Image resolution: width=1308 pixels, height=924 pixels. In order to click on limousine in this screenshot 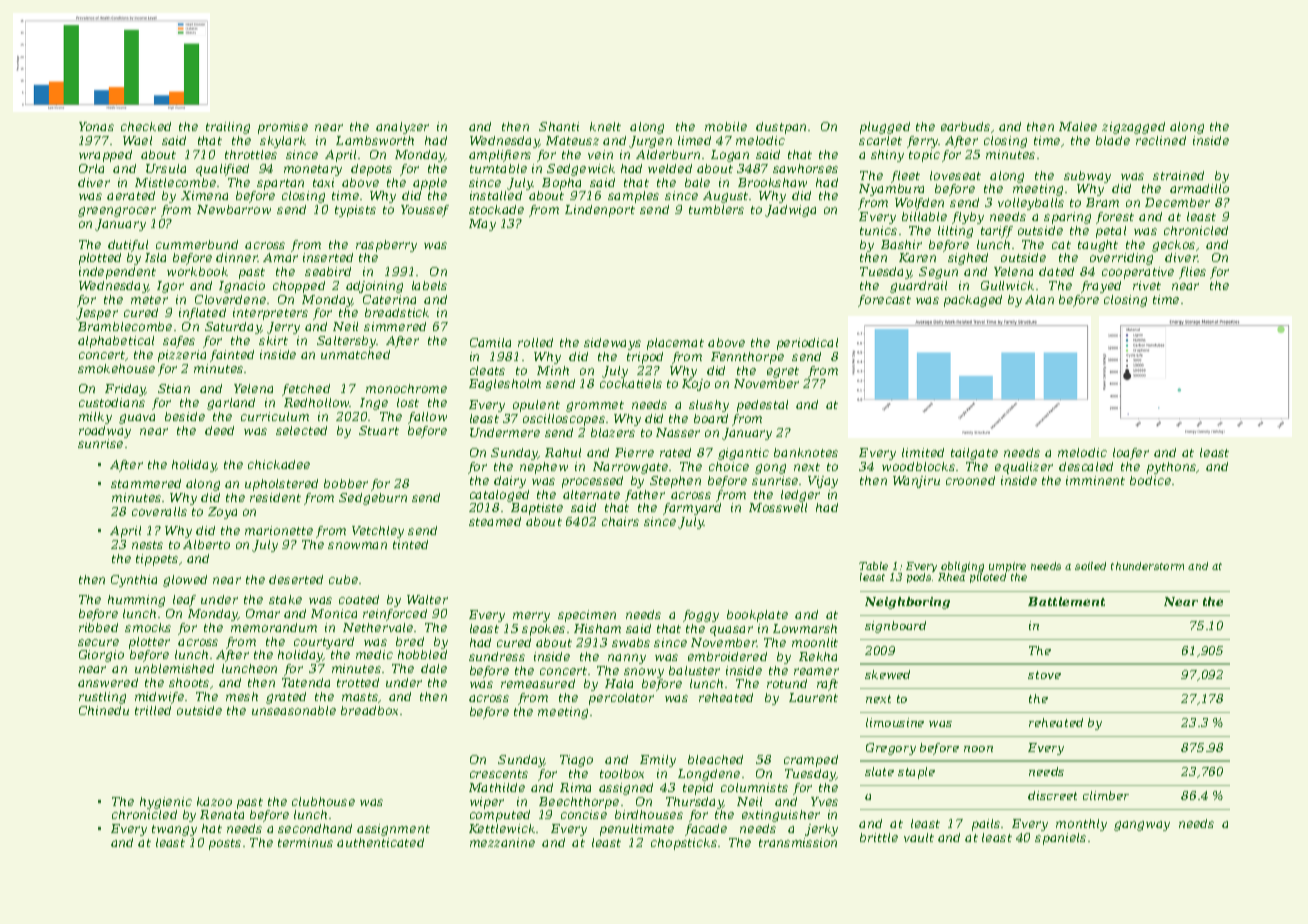, I will do `click(895, 722)`.
